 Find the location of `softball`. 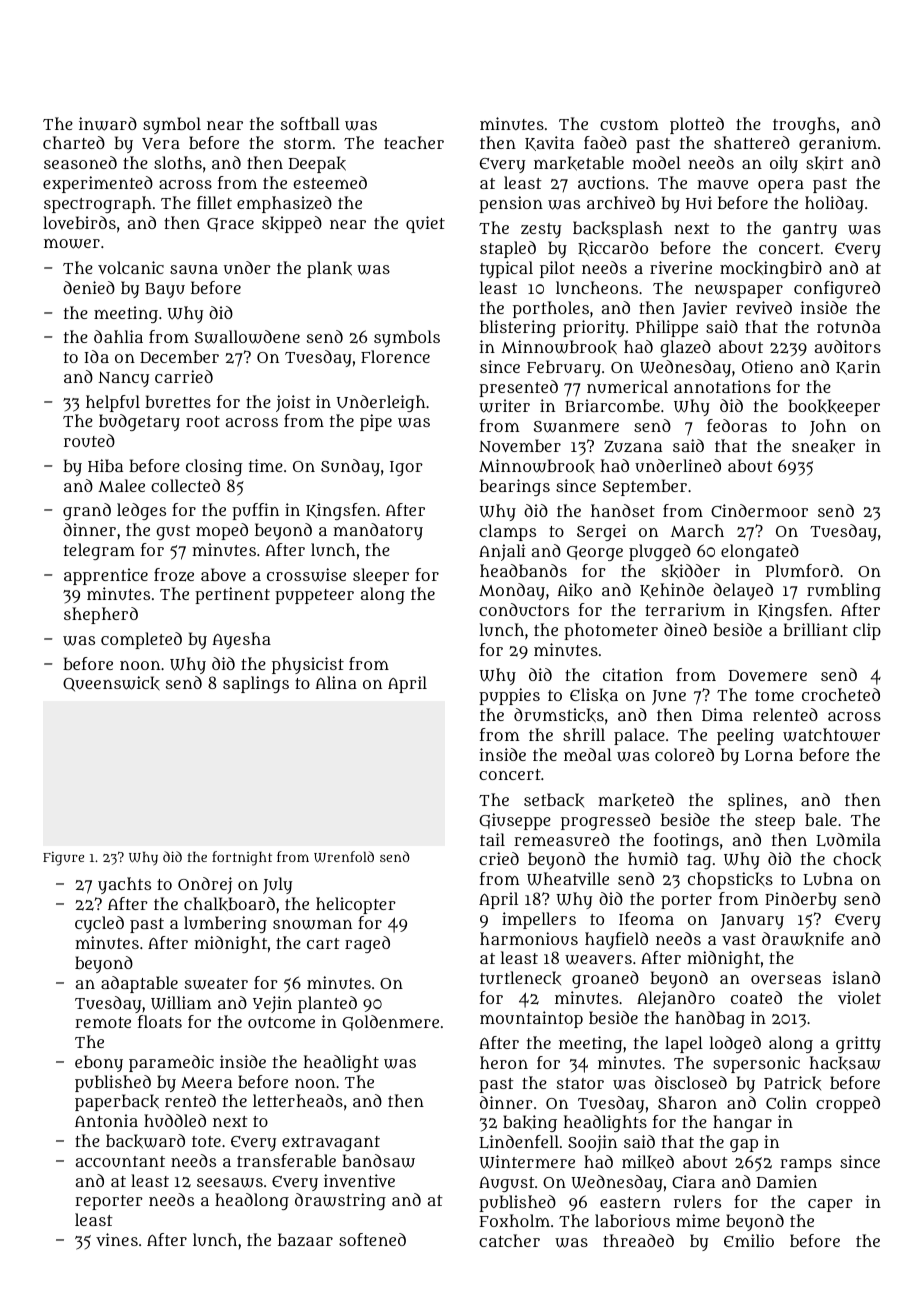

softball is located at coordinates (310, 123).
